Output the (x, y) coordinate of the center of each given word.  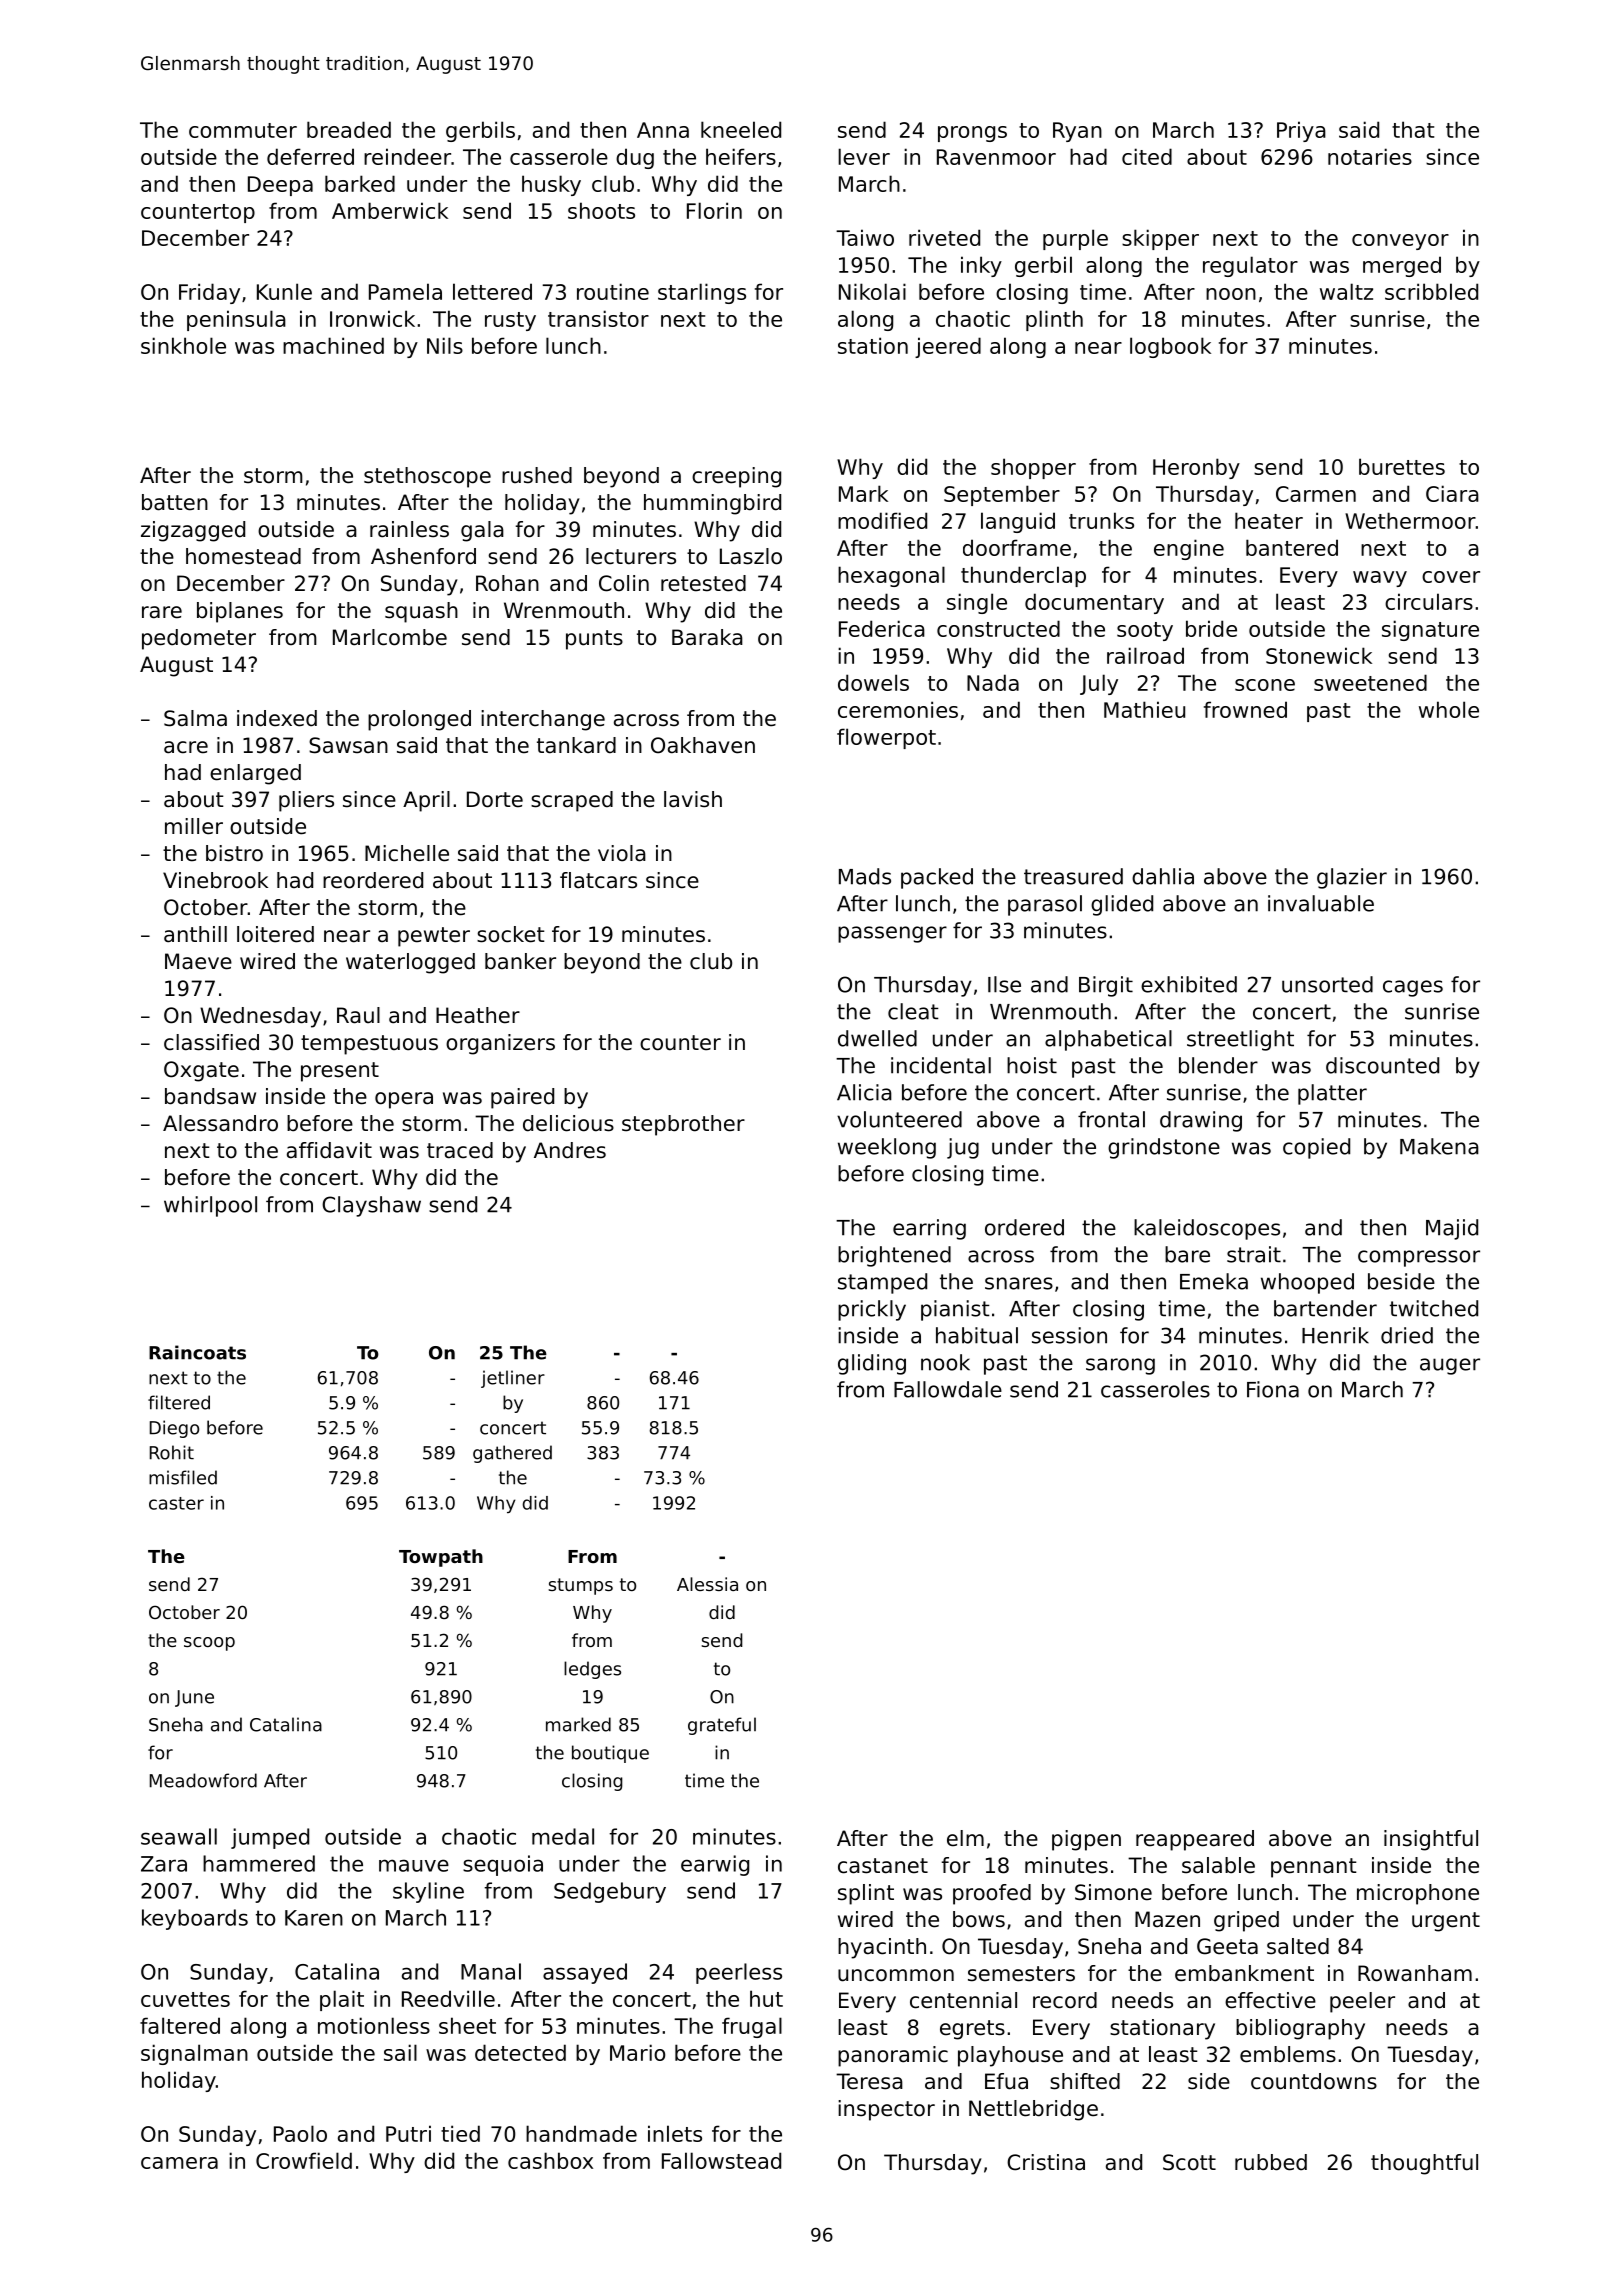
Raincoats (197, 1352)
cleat (913, 1011)
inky (981, 266)
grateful (722, 1726)
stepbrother (683, 1125)
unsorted (1327, 984)
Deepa (280, 186)
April (426, 801)
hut (766, 1998)
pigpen (1086, 1840)
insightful (1431, 1840)
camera (179, 2163)
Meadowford (203, 1780)
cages (1413, 988)
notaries (1370, 156)
